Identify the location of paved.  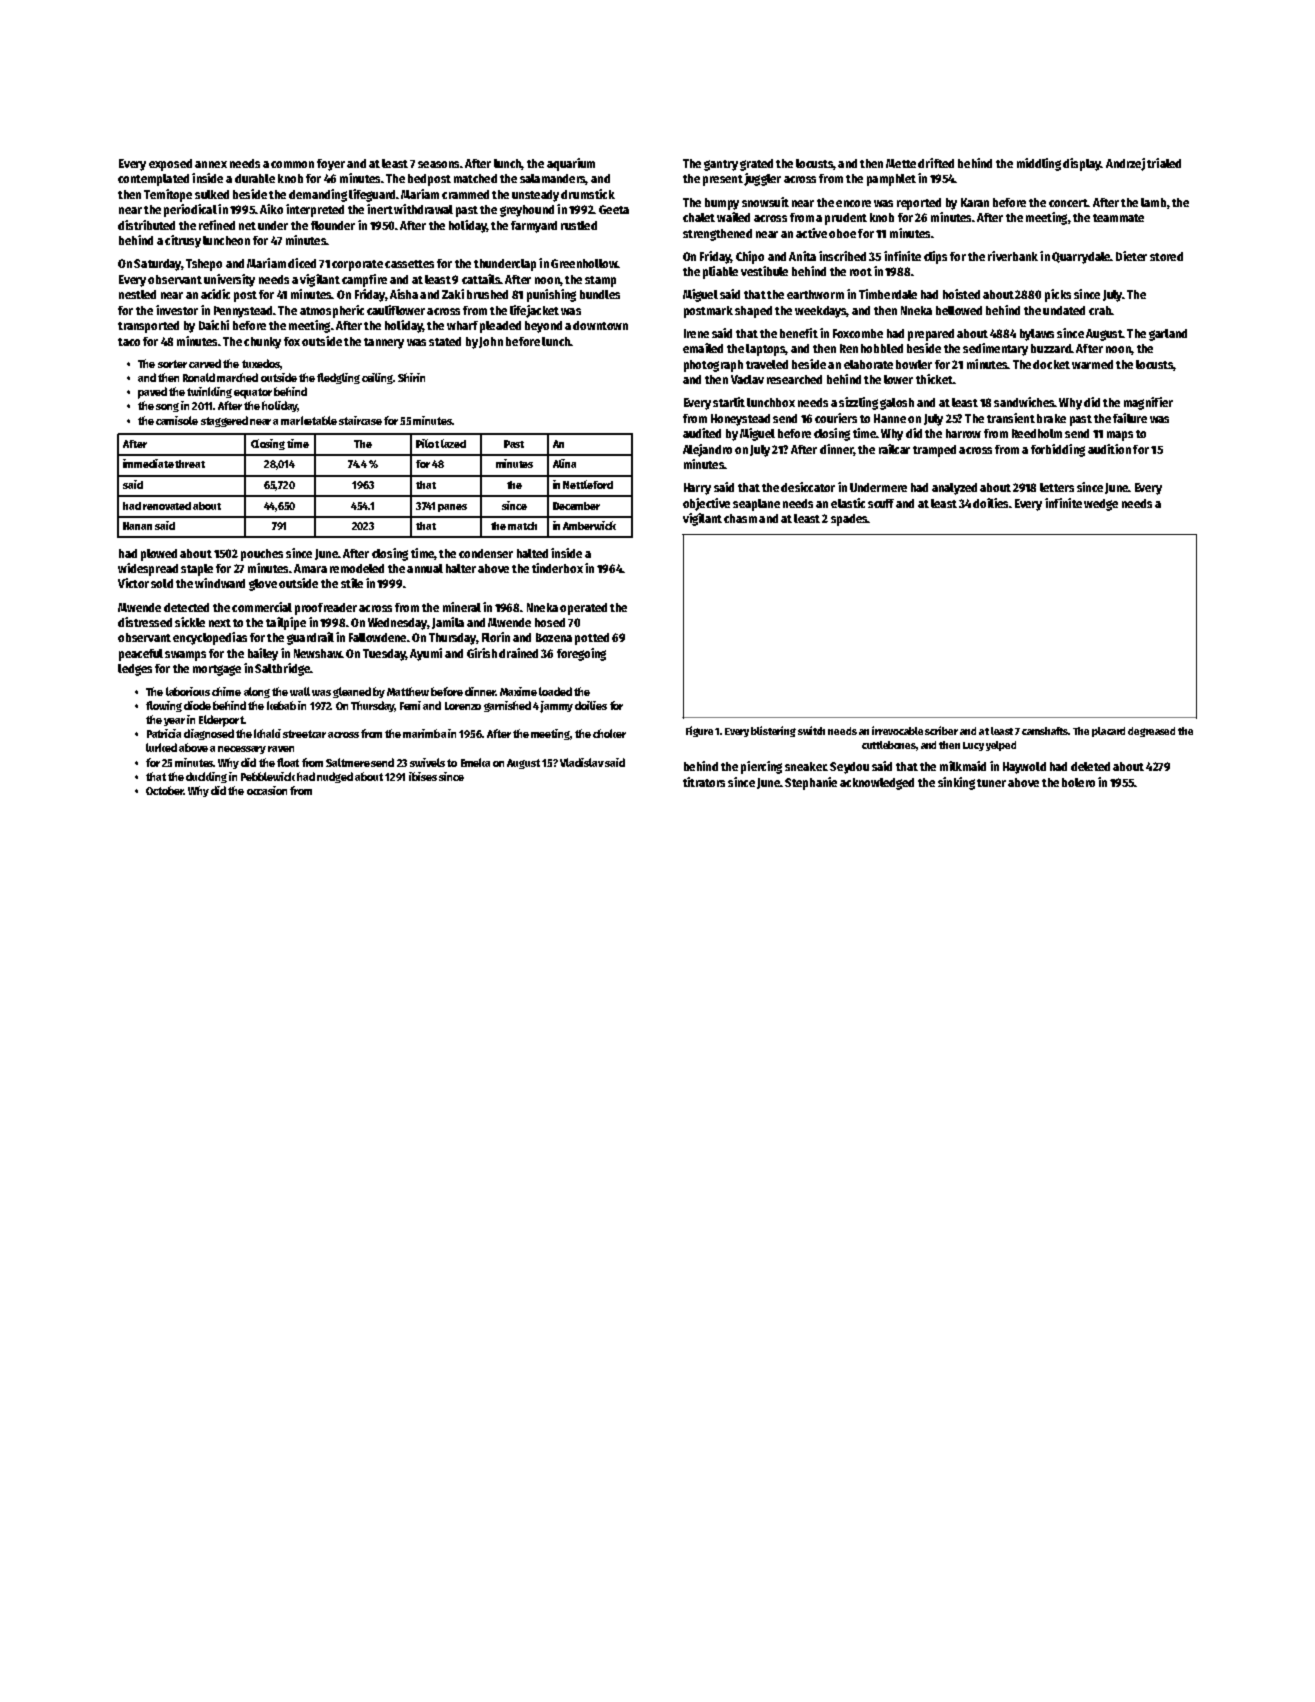
(152, 393).
